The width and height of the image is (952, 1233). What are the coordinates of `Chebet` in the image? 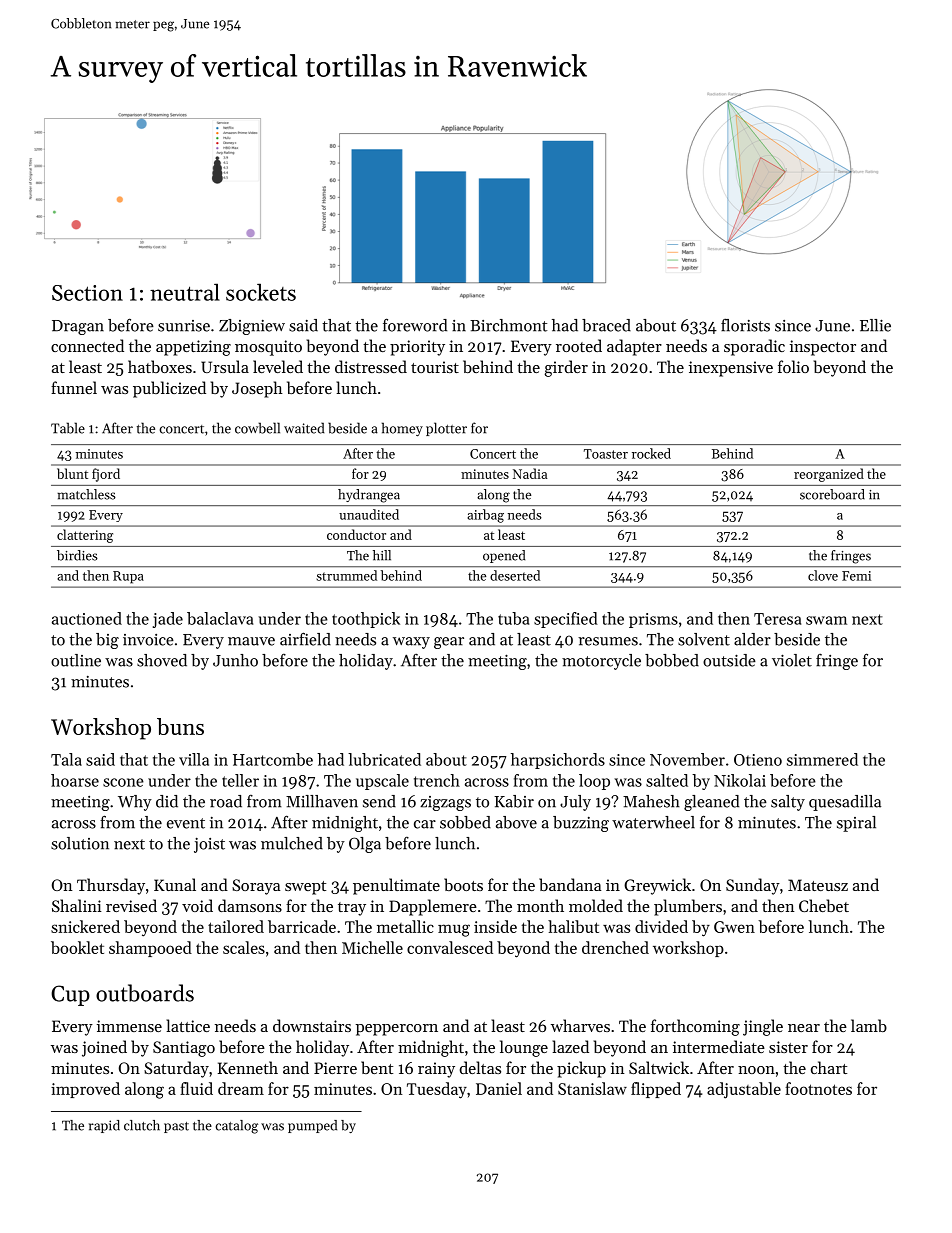 It's located at (824, 905).
